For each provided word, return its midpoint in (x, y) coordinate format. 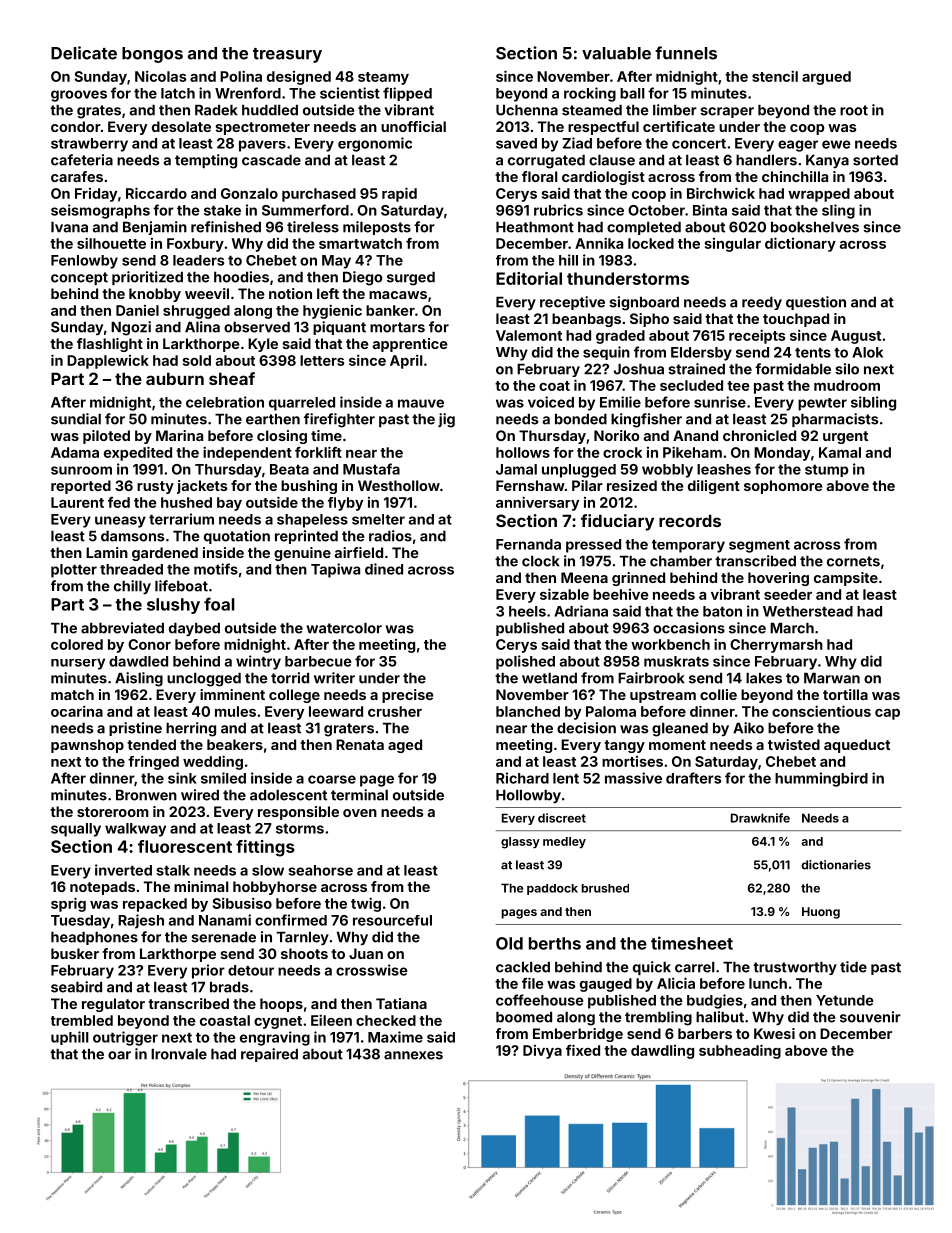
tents (813, 353)
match (72, 694)
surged (411, 279)
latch (178, 93)
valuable (616, 53)
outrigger (125, 1038)
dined (384, 569)
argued (826, 78)
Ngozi (131, 328)
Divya (542, 1052)
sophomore (783, 487)
